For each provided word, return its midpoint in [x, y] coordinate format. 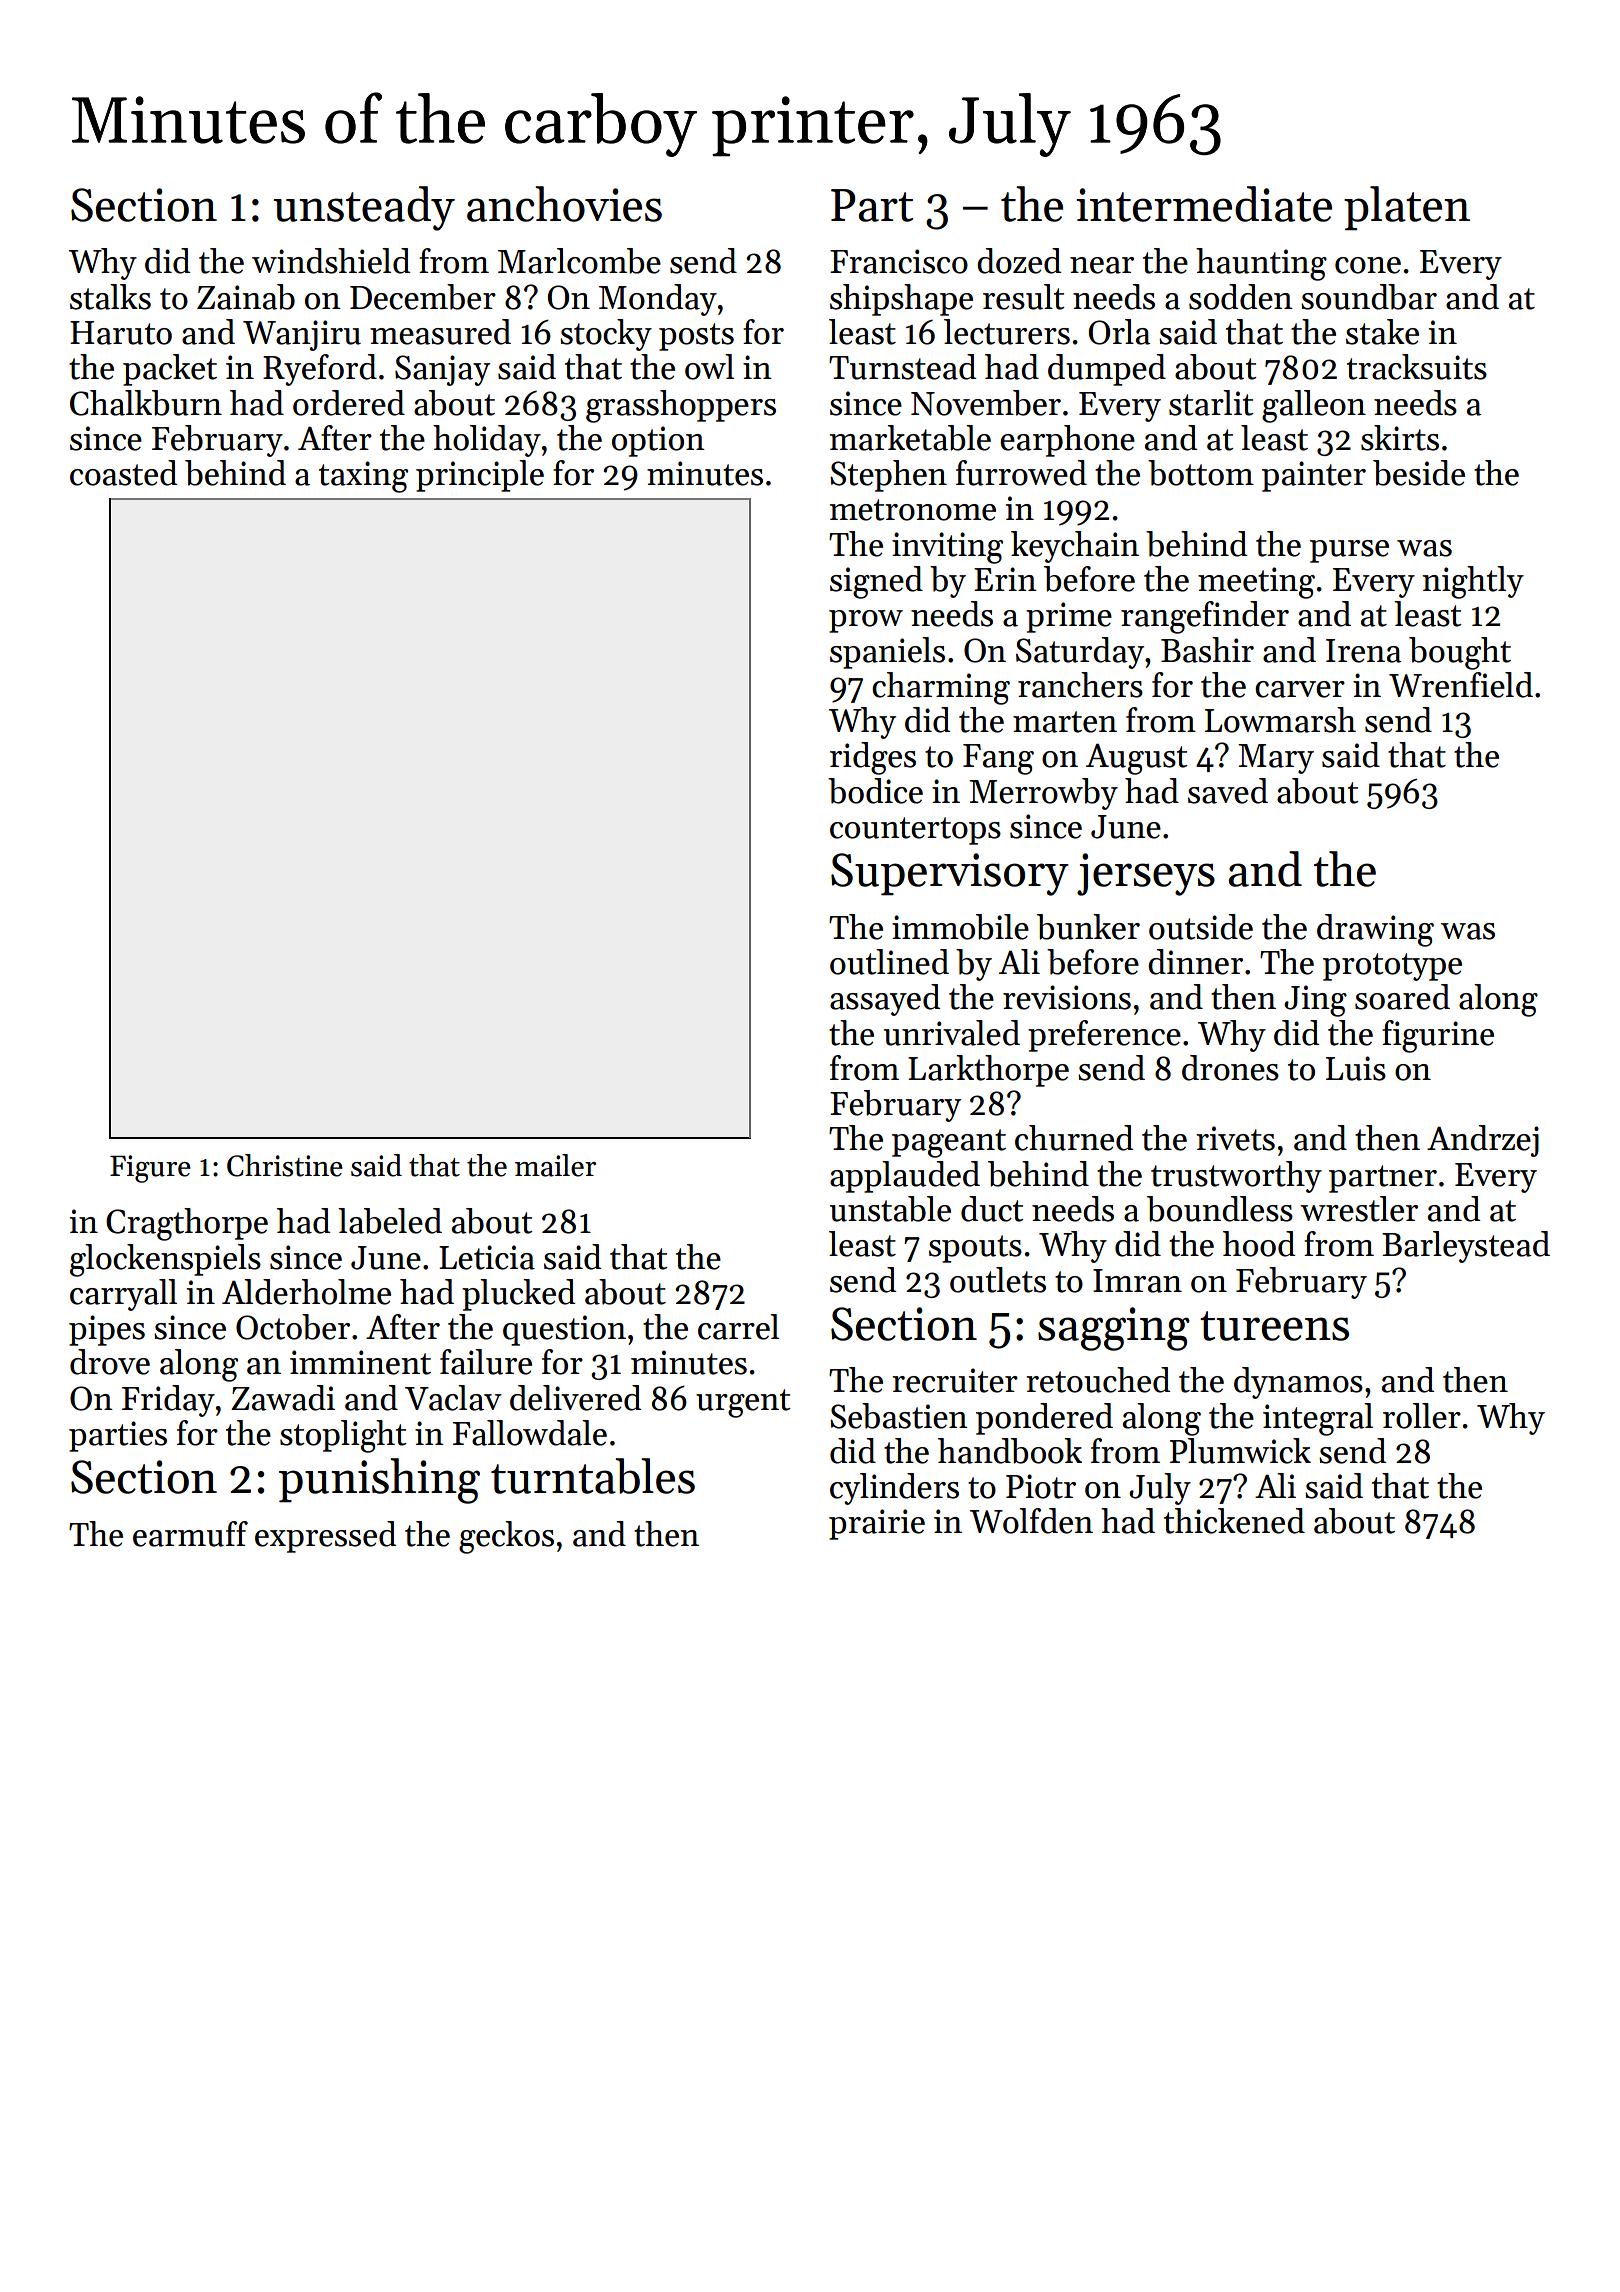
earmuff [190, 1534]
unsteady [364, 208]
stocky [606, 335]
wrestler [1359, 1209]
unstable [890, 1209]
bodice [875, 791]
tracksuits [1417, 367]
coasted [123, 473]
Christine [285, 1165]
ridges [873, 758]
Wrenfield [1461, 685]
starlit [1211, 403]
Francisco [899, 261]
